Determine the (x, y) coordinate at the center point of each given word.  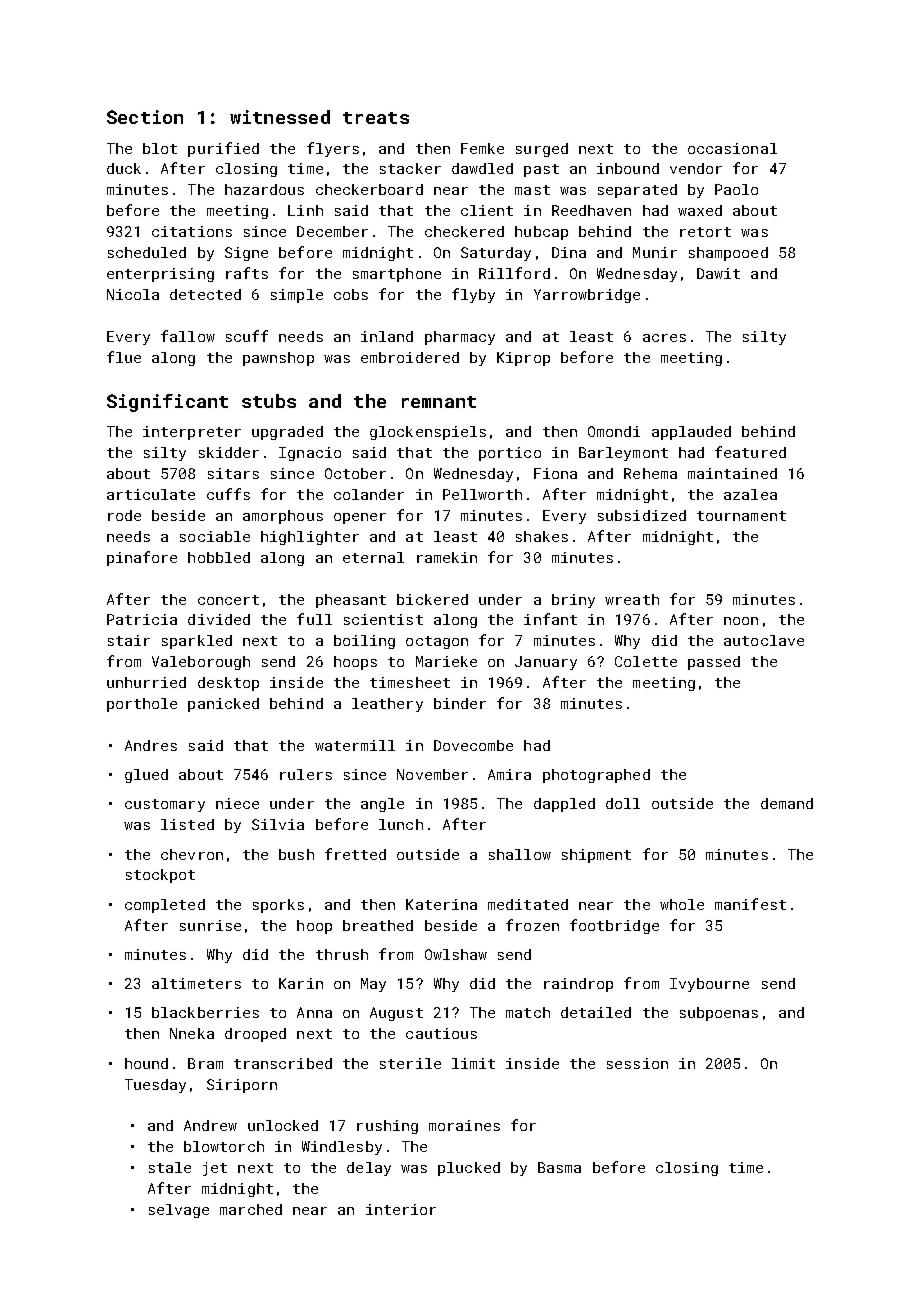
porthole (142, 705)
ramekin (447, 557)
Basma (559, 1167)
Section (145, 117)
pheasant (351, 601)
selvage (179, 1211)
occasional (732, 148)
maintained (732, 473)
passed (714, 663)
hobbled (219, 557)
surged (542, 150)
